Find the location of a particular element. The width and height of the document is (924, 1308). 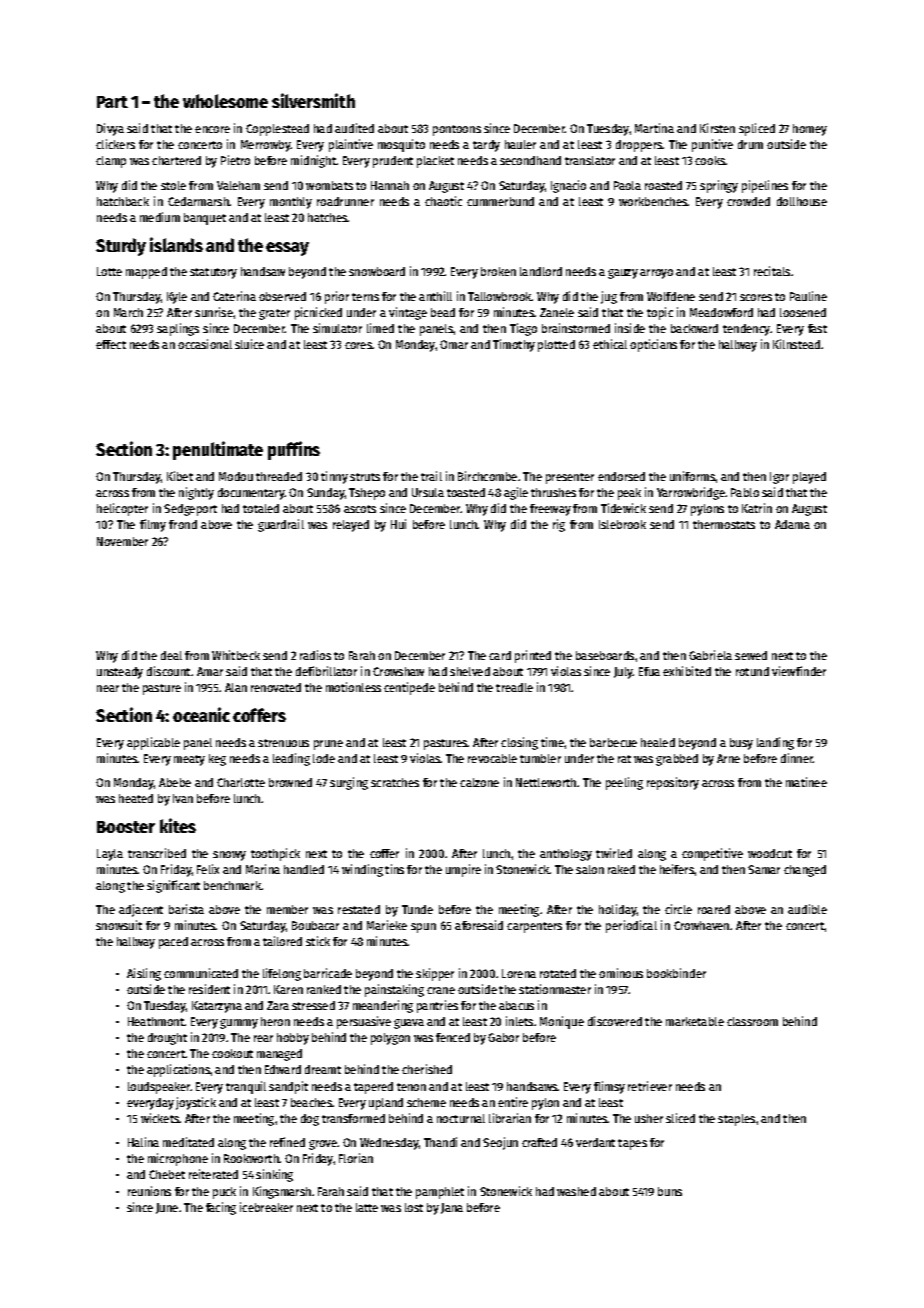

Part is located at coordinates (112, 102).
